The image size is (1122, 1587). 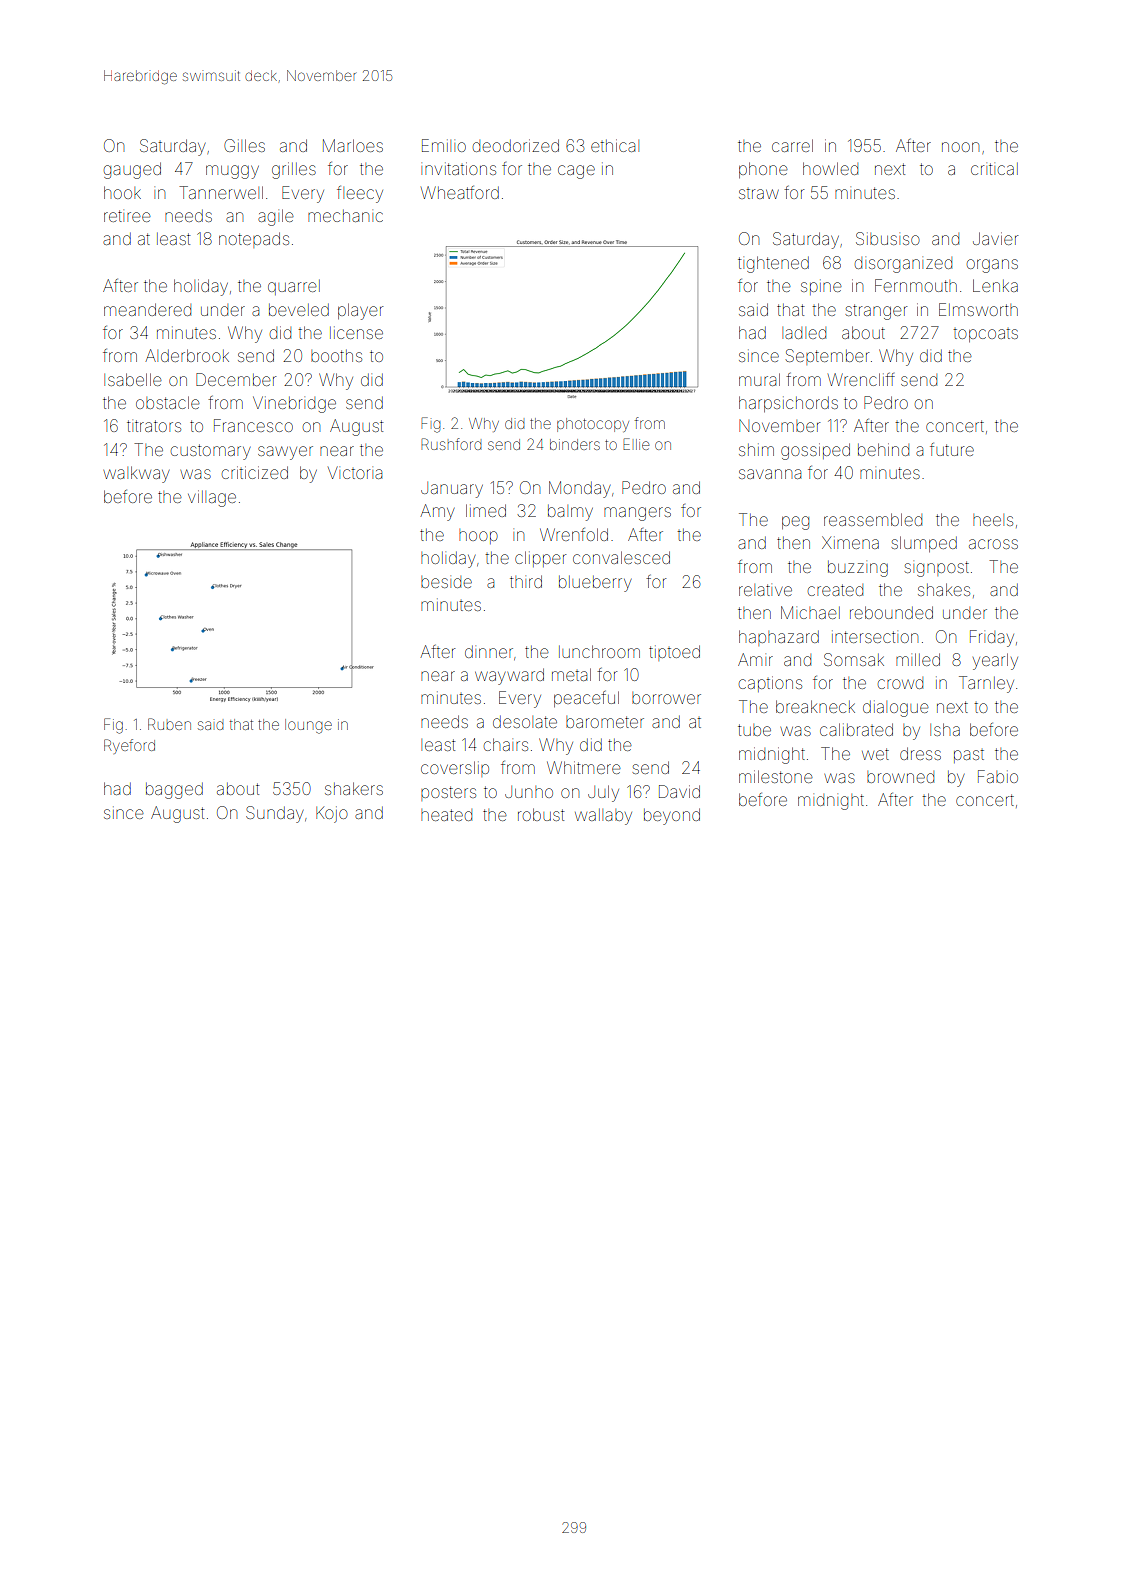 What do you see at coordinates (810, 612) in the screenshot?
I see `Michael` at bounding box center [810, 612].
